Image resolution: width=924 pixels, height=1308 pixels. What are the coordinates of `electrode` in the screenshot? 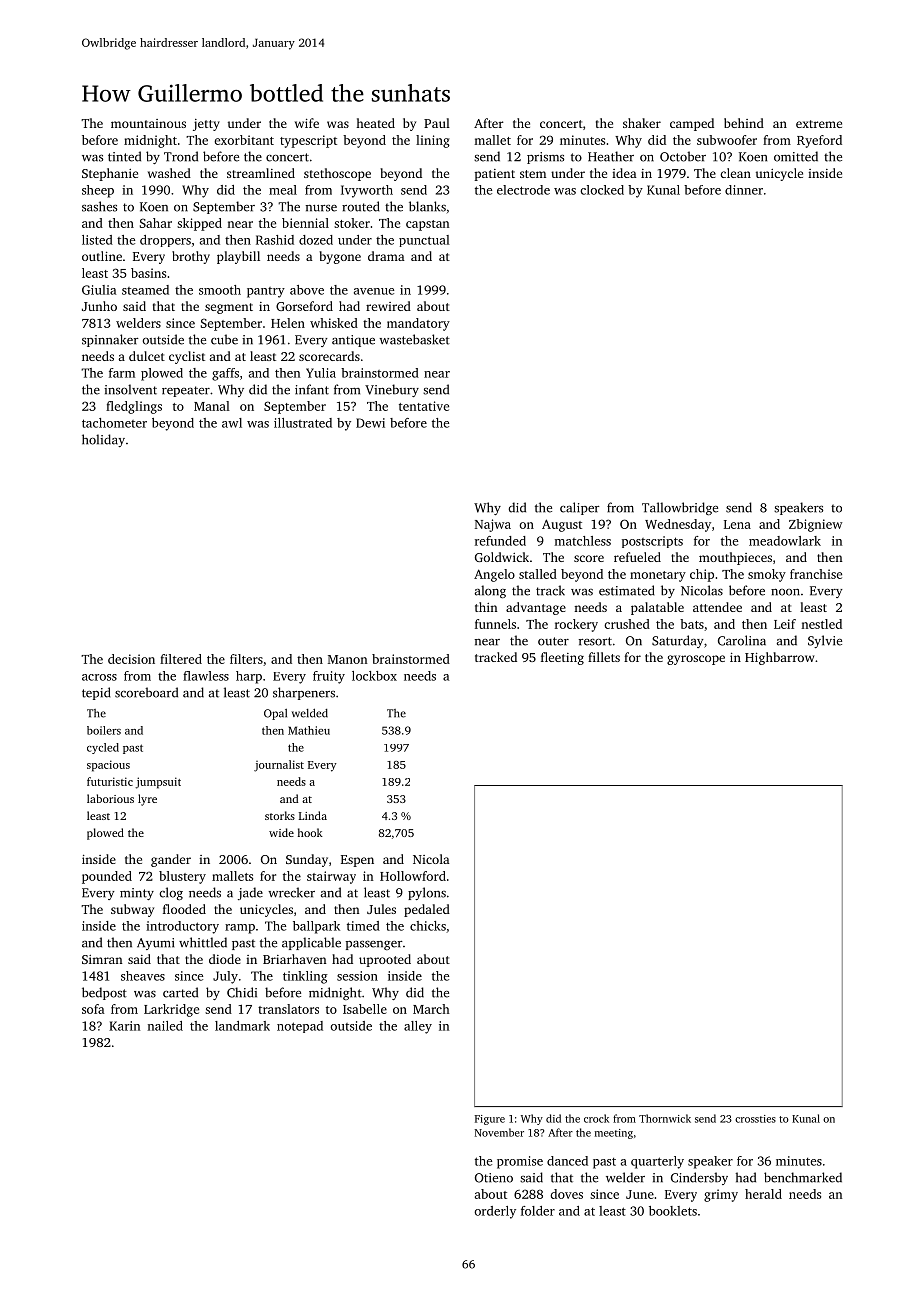 It's located at (523, 190).
